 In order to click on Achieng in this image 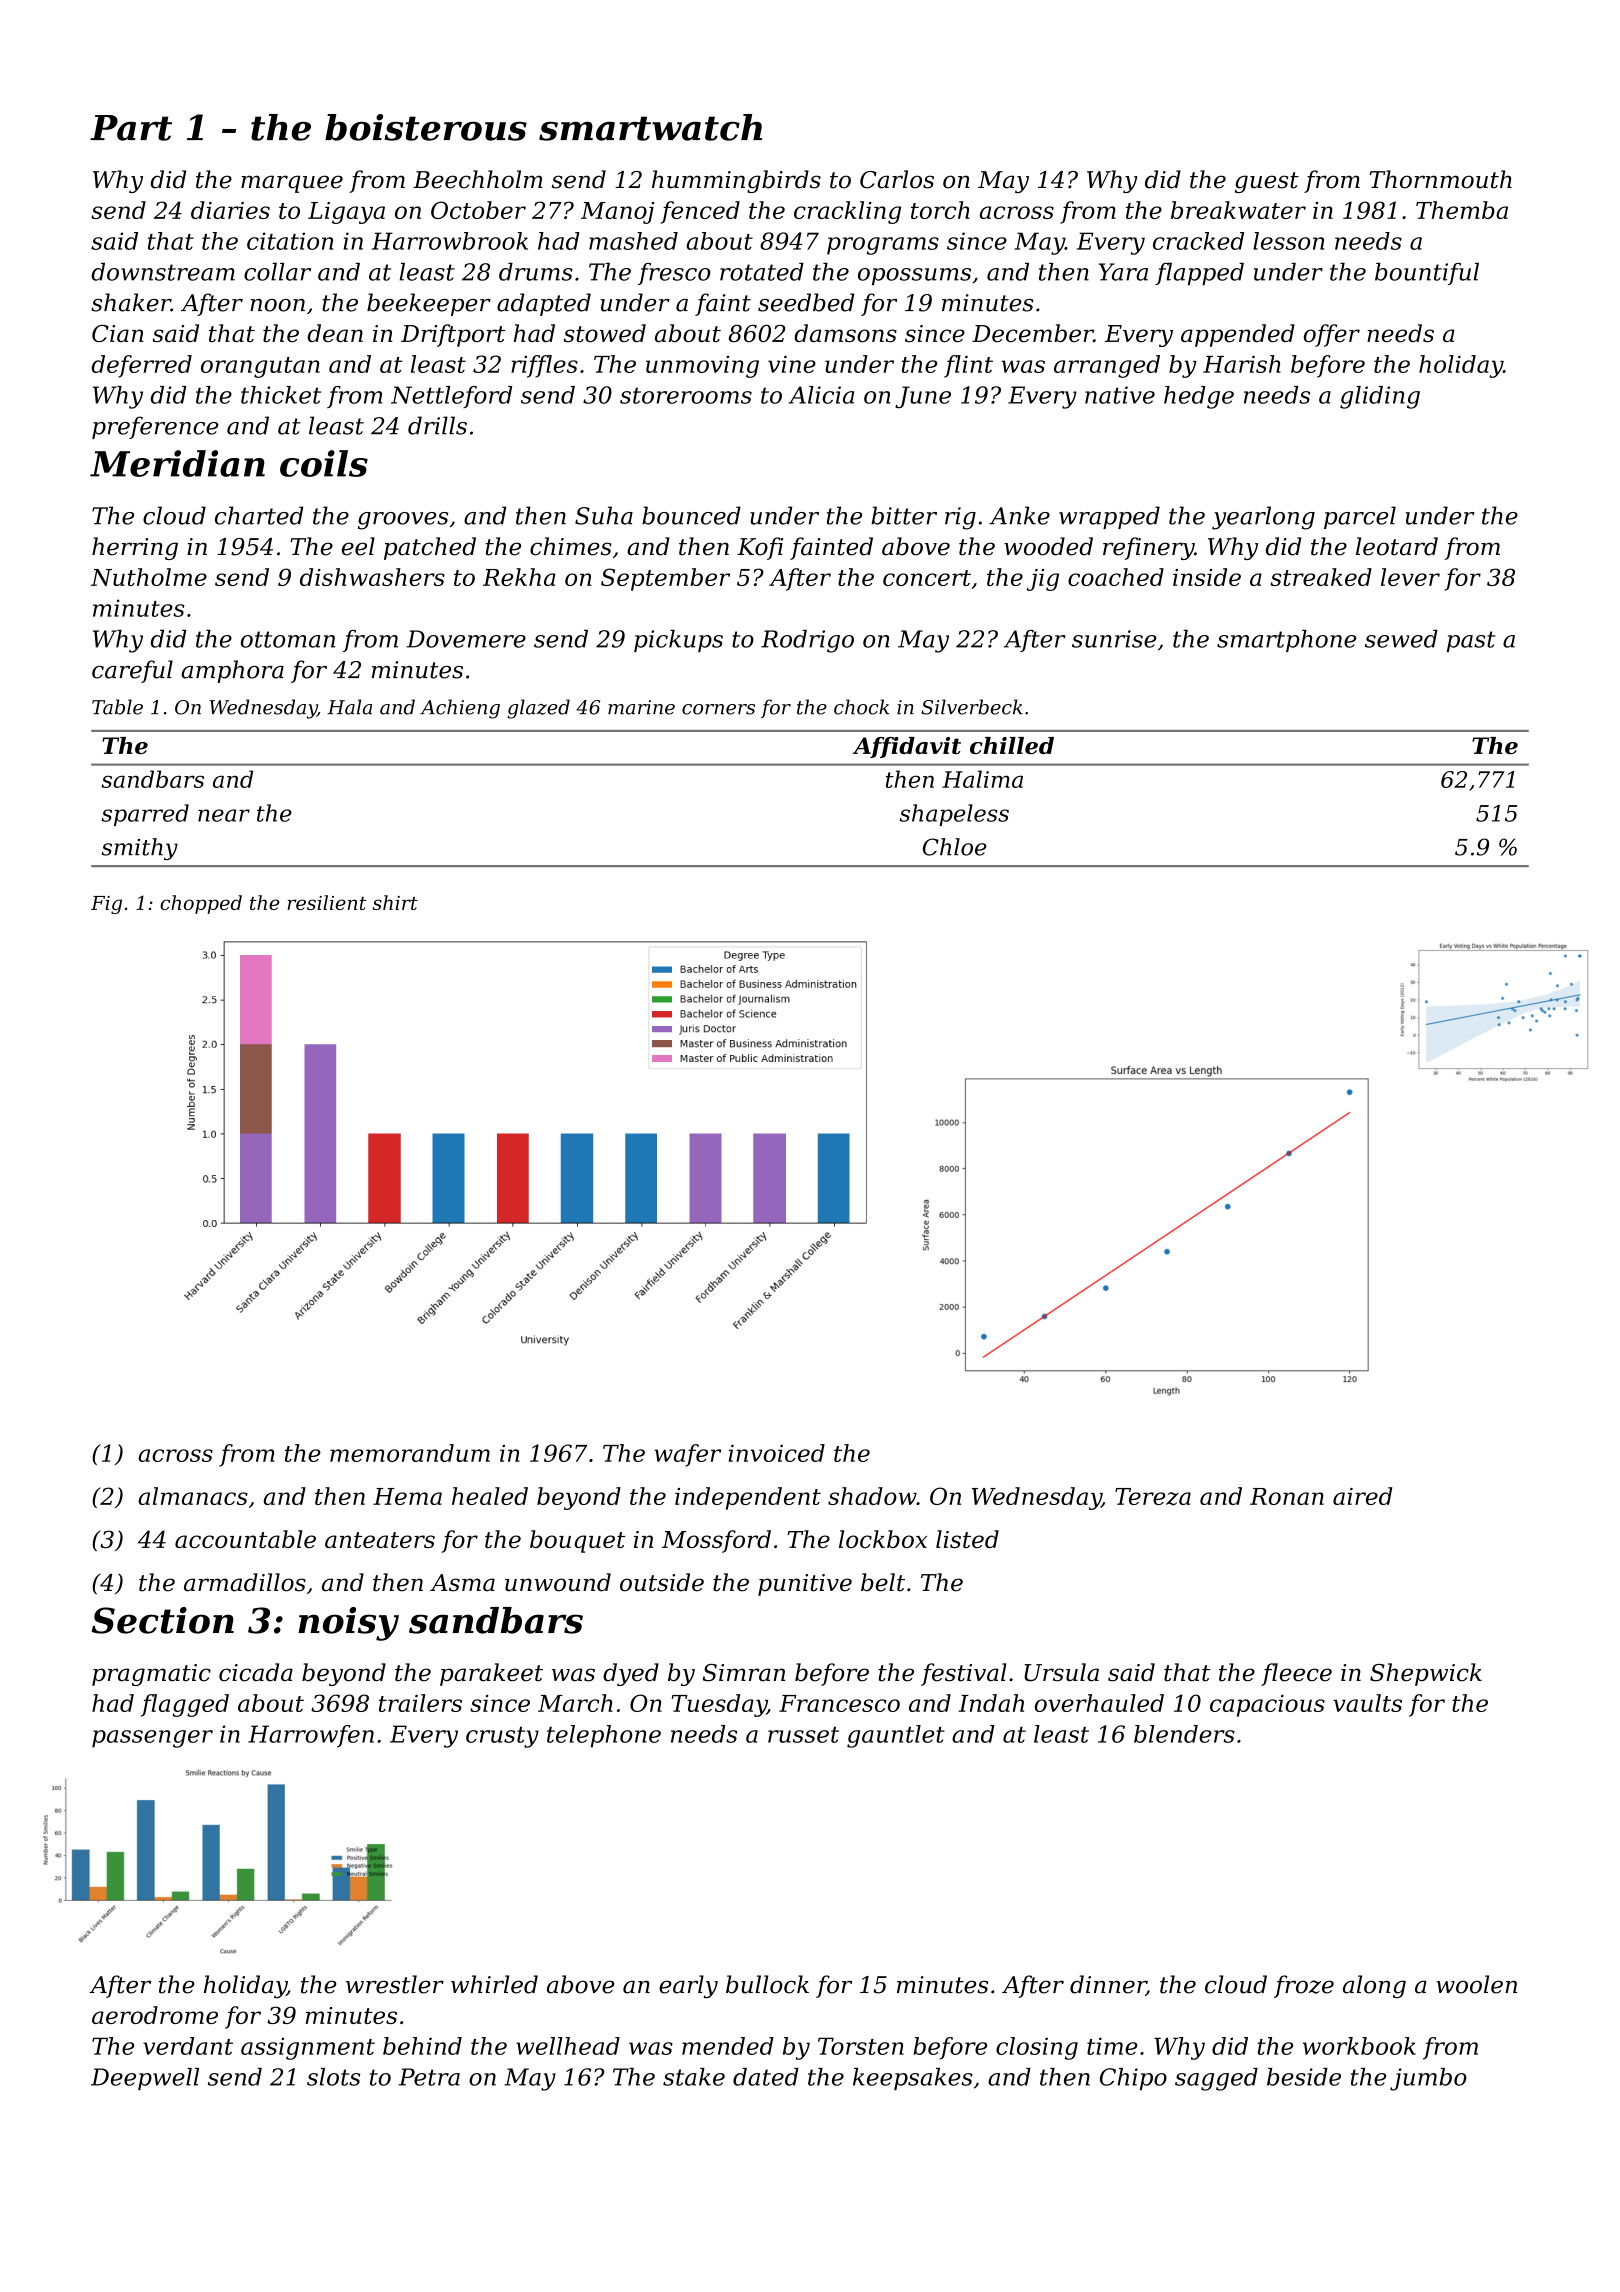, I will do `click(460, 709)`.
